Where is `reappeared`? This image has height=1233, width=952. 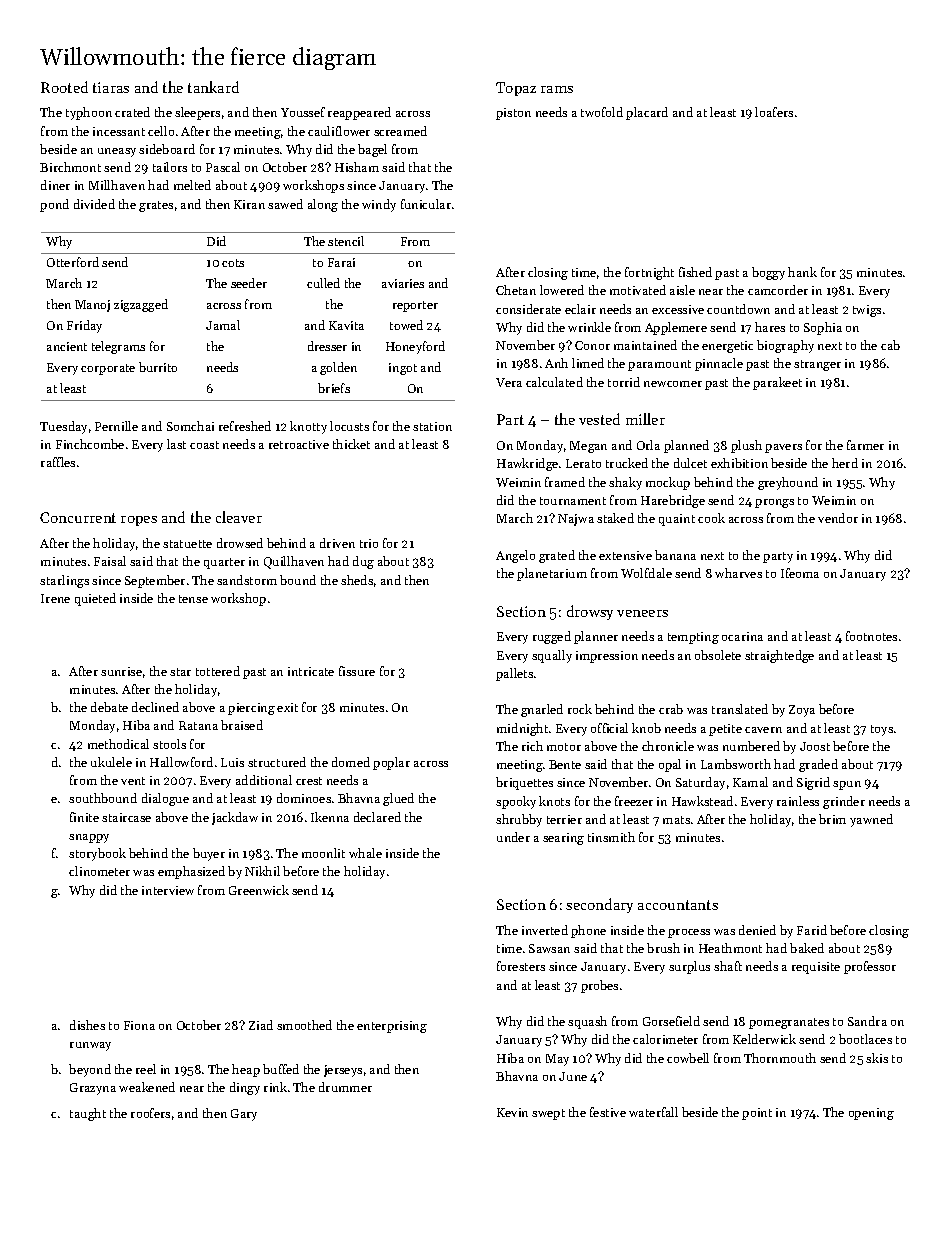
reappeared is located at coordinates (359, 113).
